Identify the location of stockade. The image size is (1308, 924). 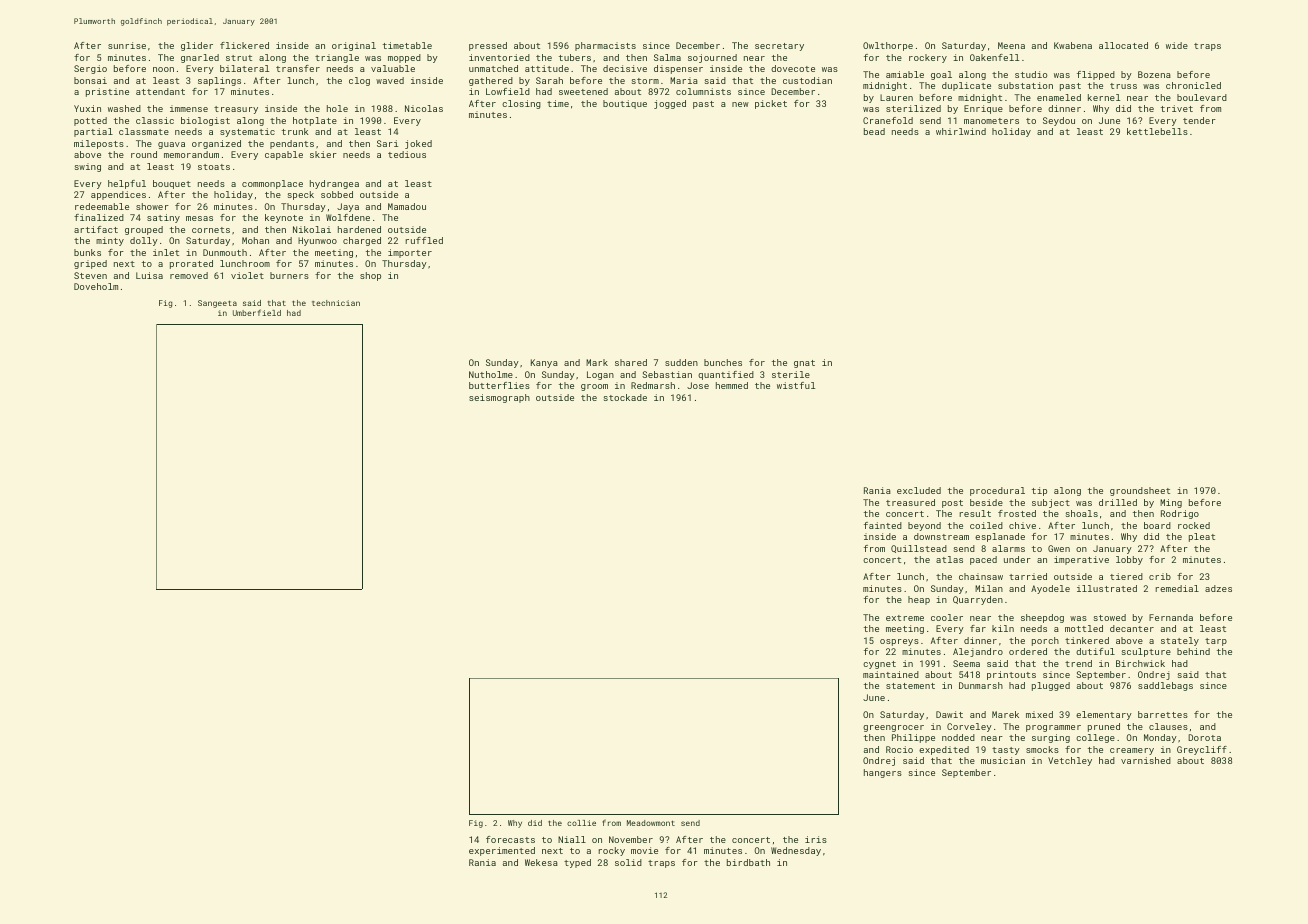
(625, 397).
